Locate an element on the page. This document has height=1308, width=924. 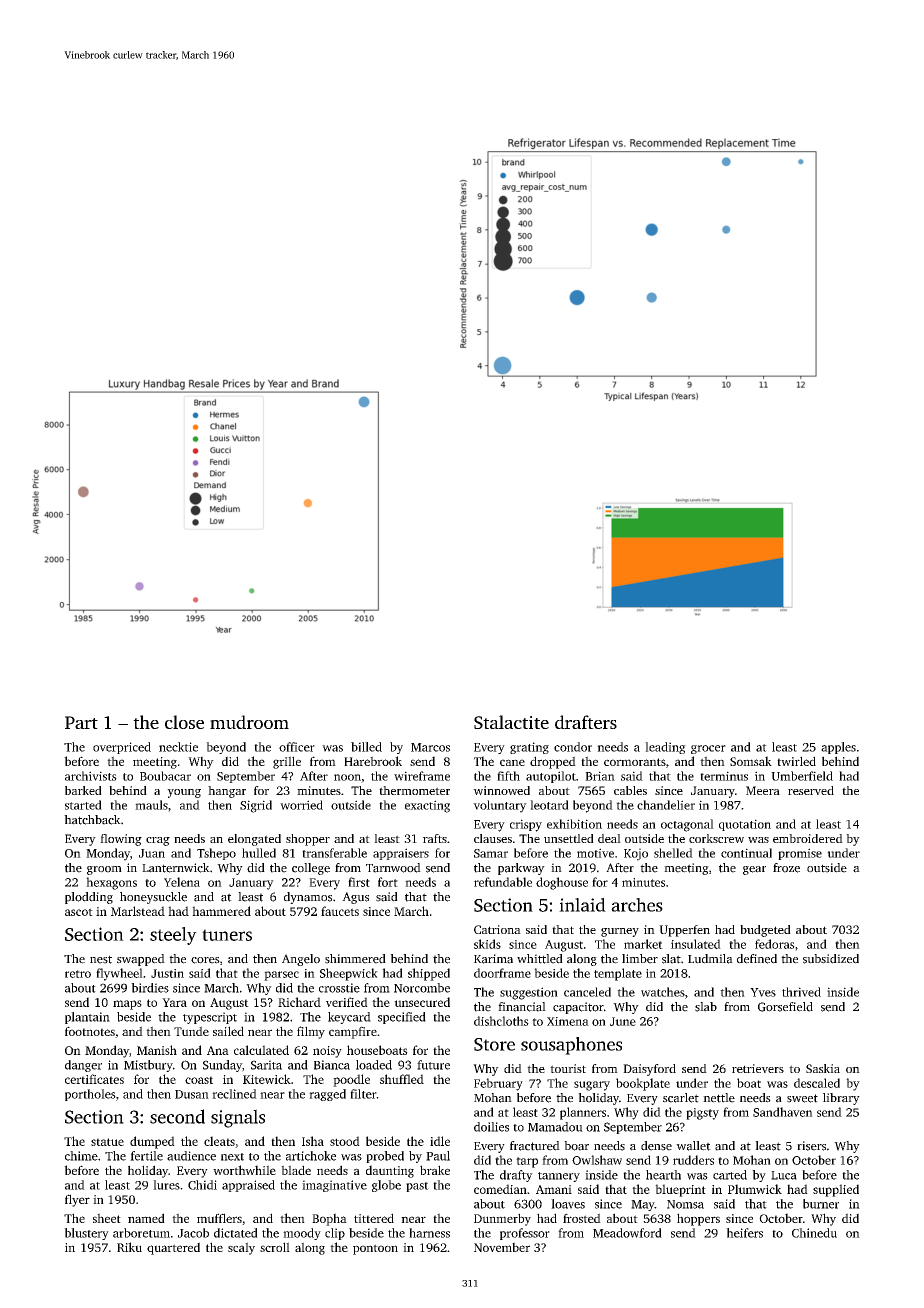
statue is located at coordinates (107, 1142).
